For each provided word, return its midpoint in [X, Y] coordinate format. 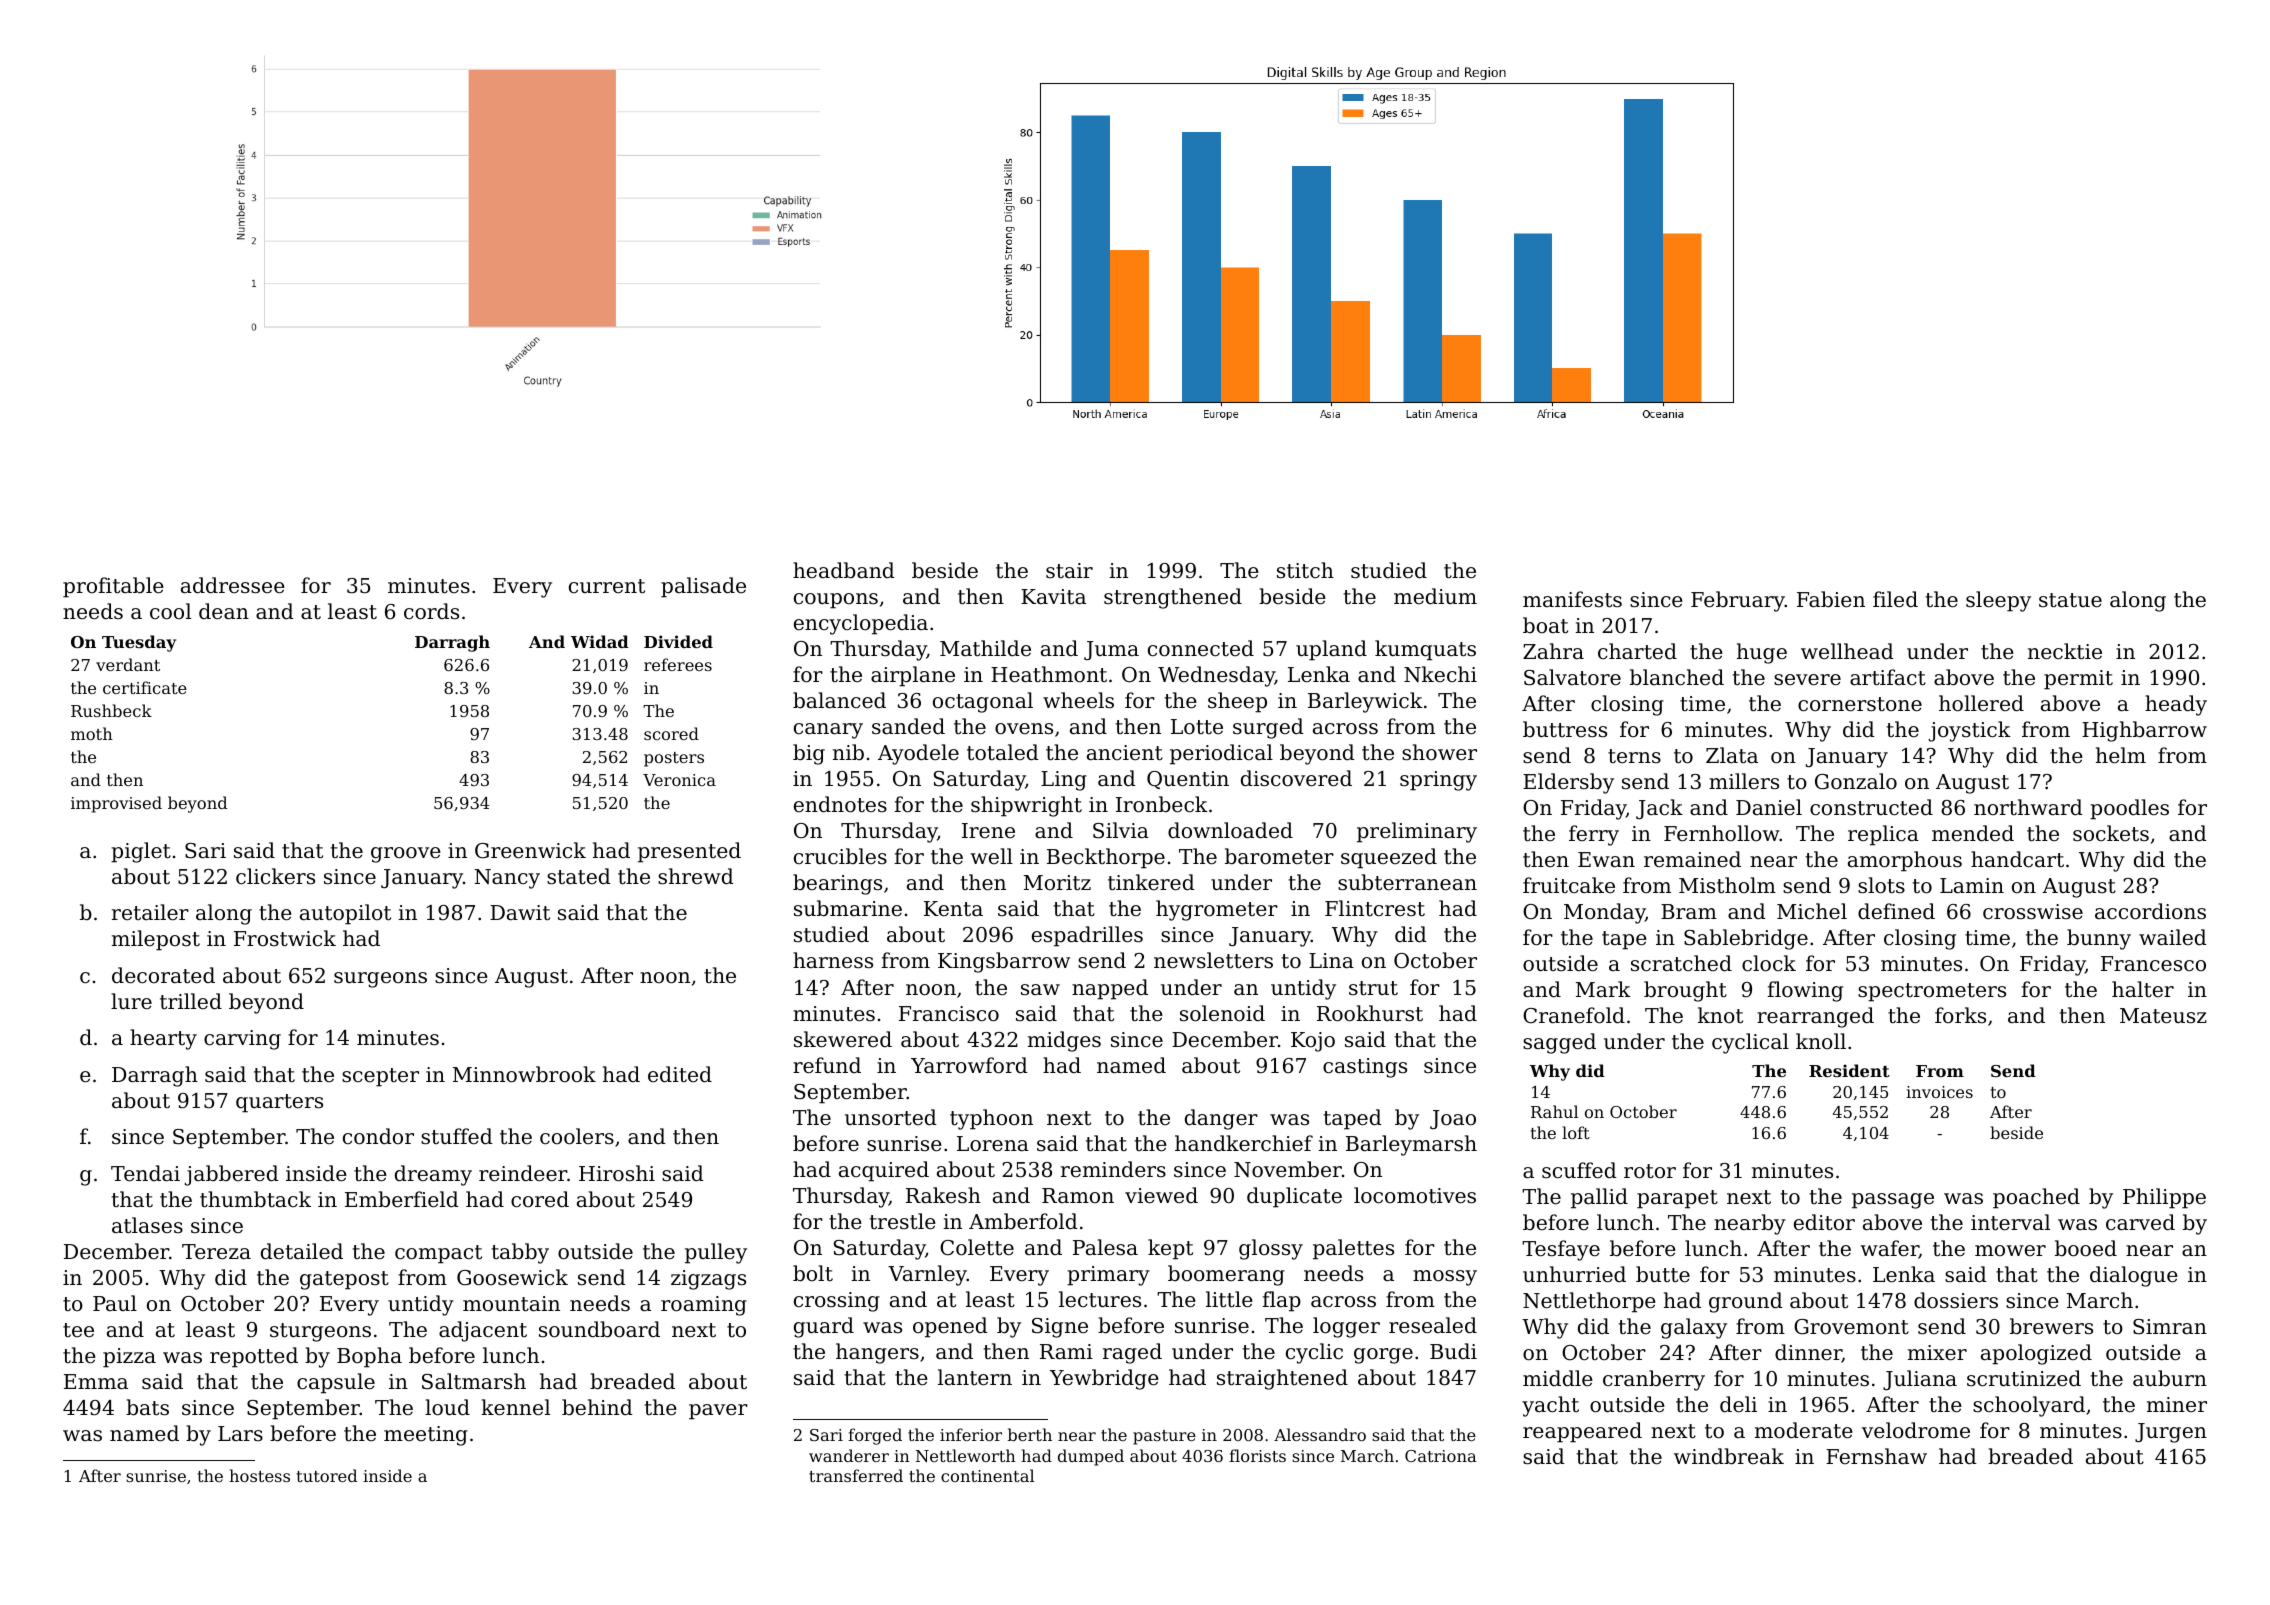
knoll [1821, 1041]
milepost [156, 940]
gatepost [344, 1280]
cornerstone [1860, 704]
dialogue [2134, 1276]
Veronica [679, 780]
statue [2070, 600]
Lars [240, 1433]
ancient [1125, 752]
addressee [233, 585]
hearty [163, 1039]
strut [1373, 988]
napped [1110, 989]
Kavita [1053, 597]
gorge [1383, 1356]
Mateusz [2163, 1016]
